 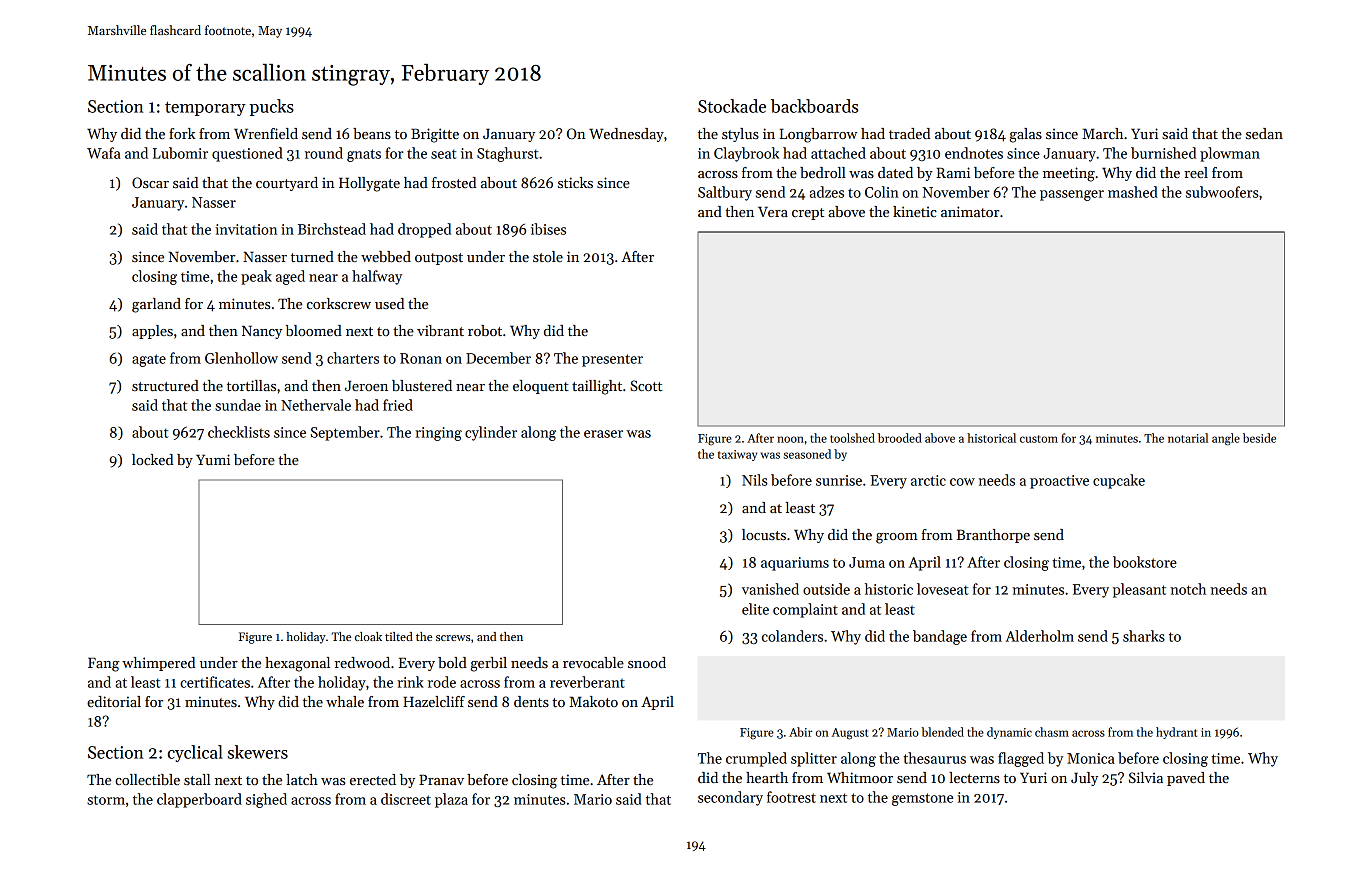 I want to click on backboards, so click(x=814, y=106).
